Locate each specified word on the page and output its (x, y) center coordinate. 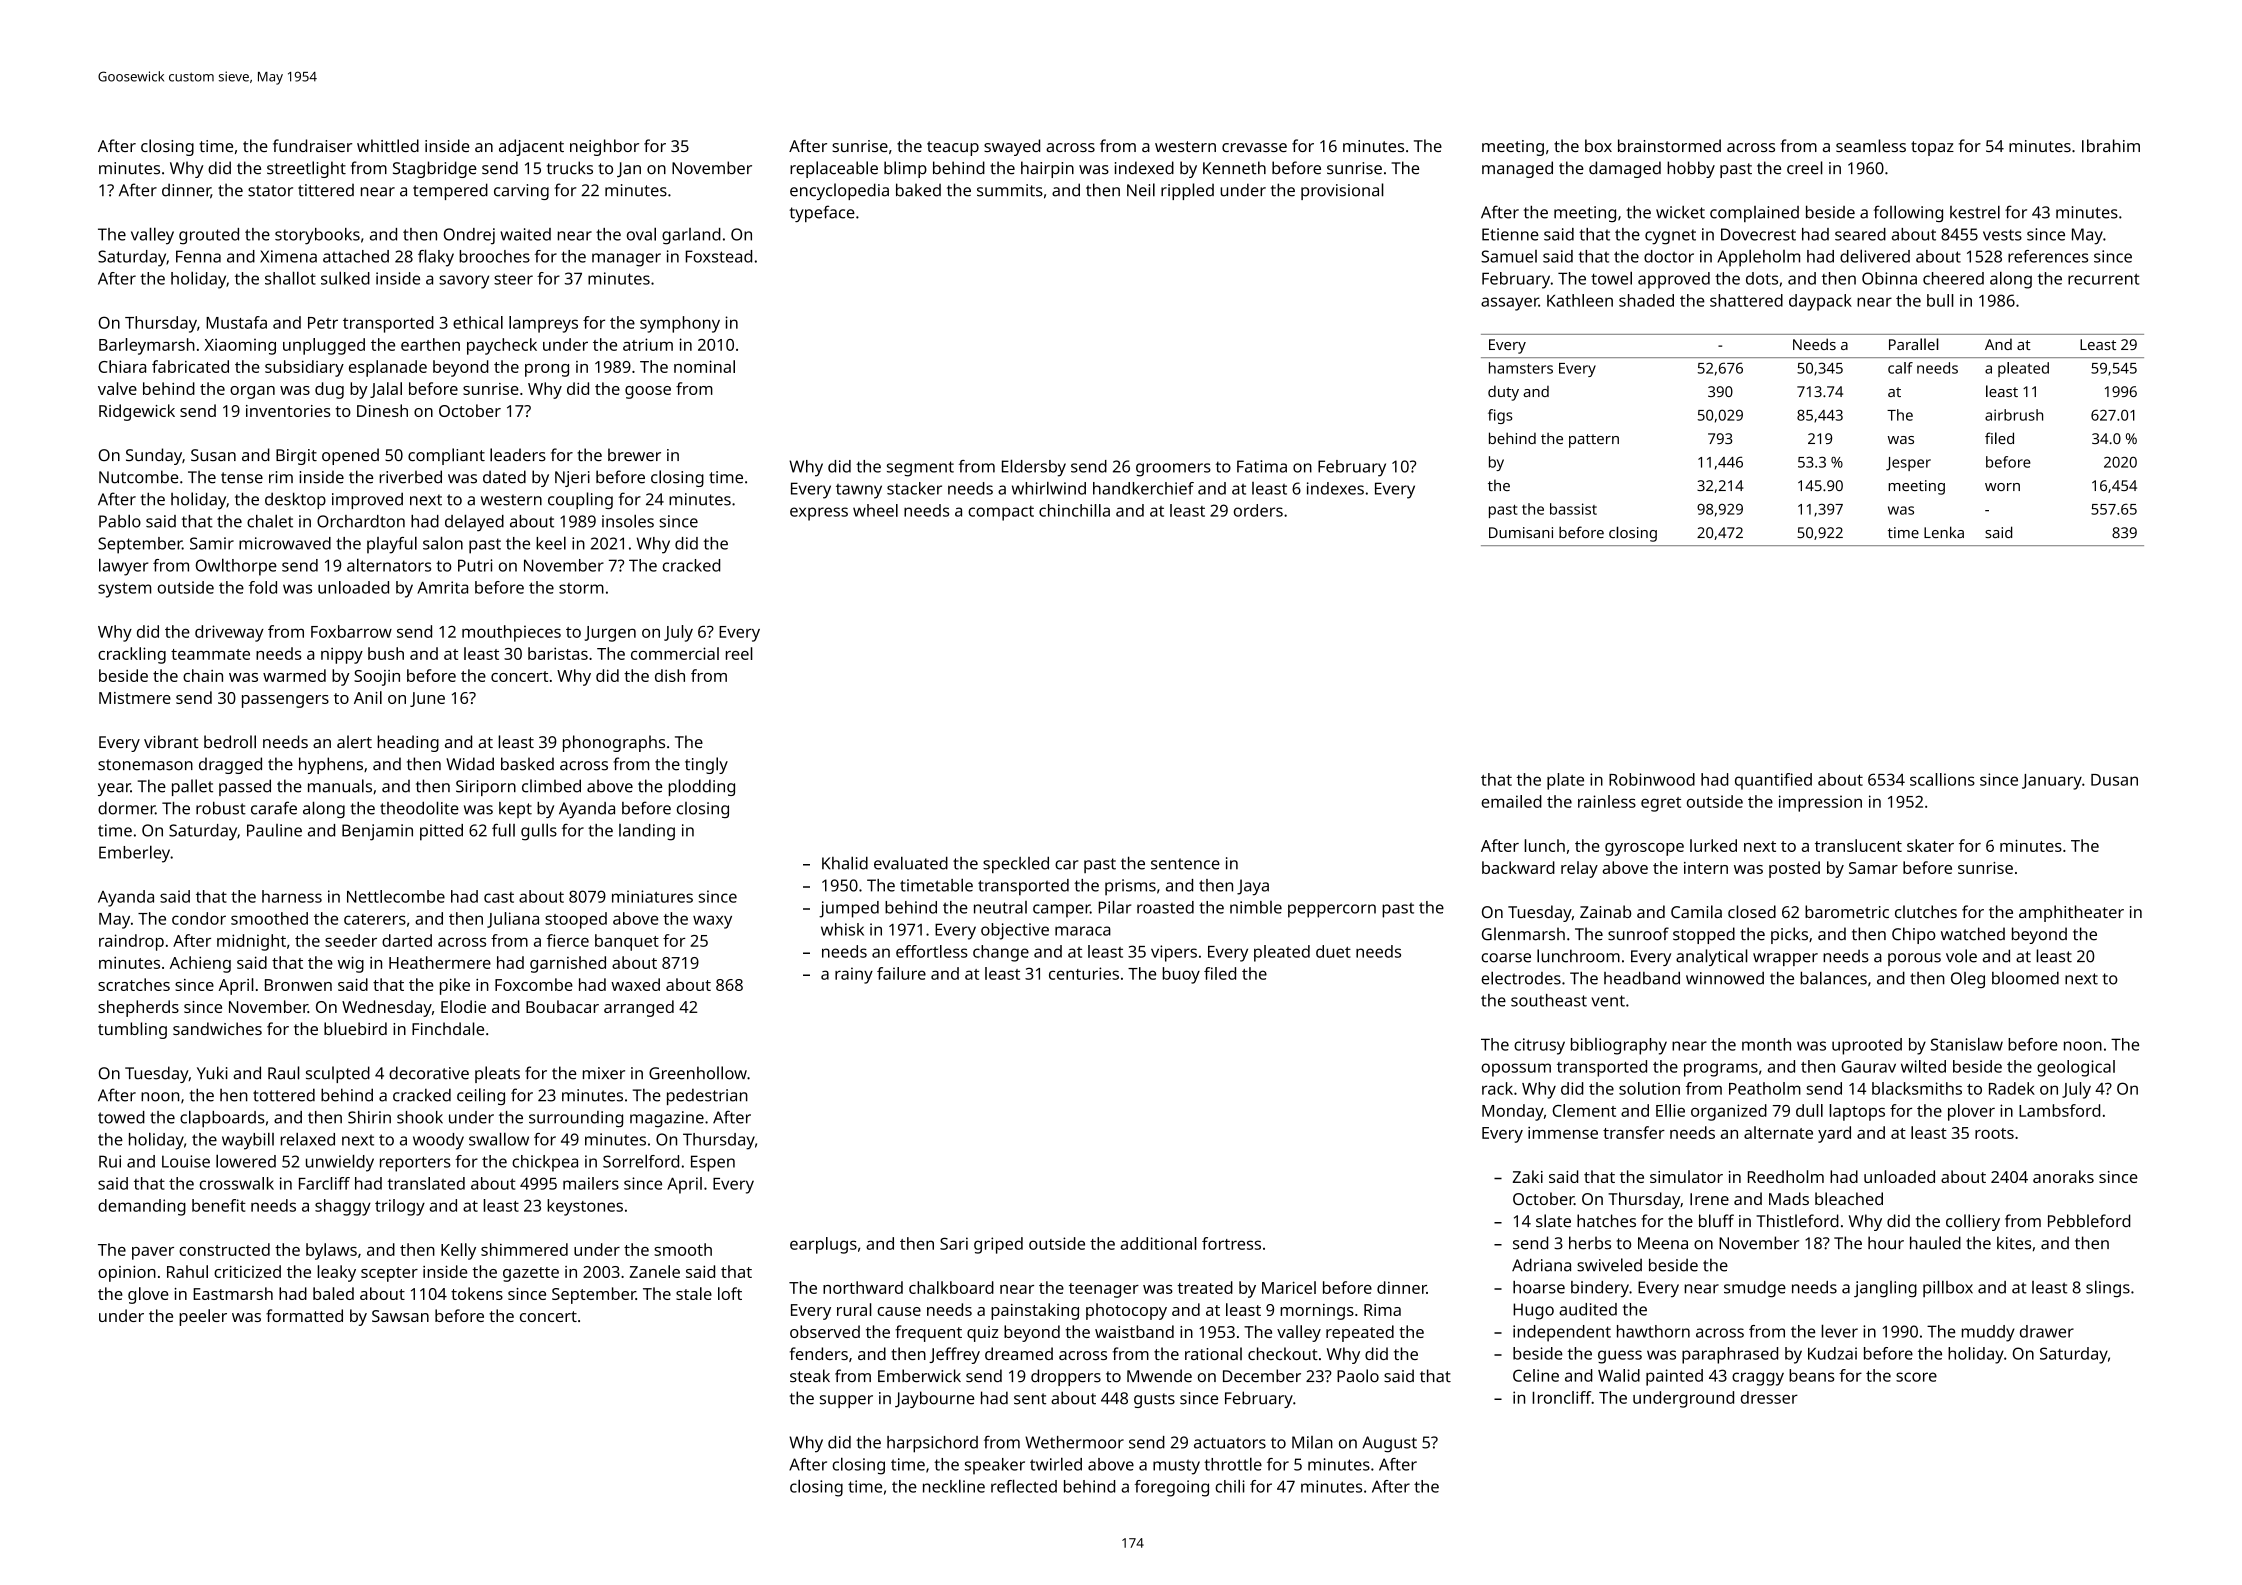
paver (153, 1253)
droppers (1066, 1377)
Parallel (1914, 344)
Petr (323, 323)
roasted (1165, 907)
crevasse (1254, 147)
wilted (1923, 1066)
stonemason (145, 765)
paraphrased (1730, 1355)
